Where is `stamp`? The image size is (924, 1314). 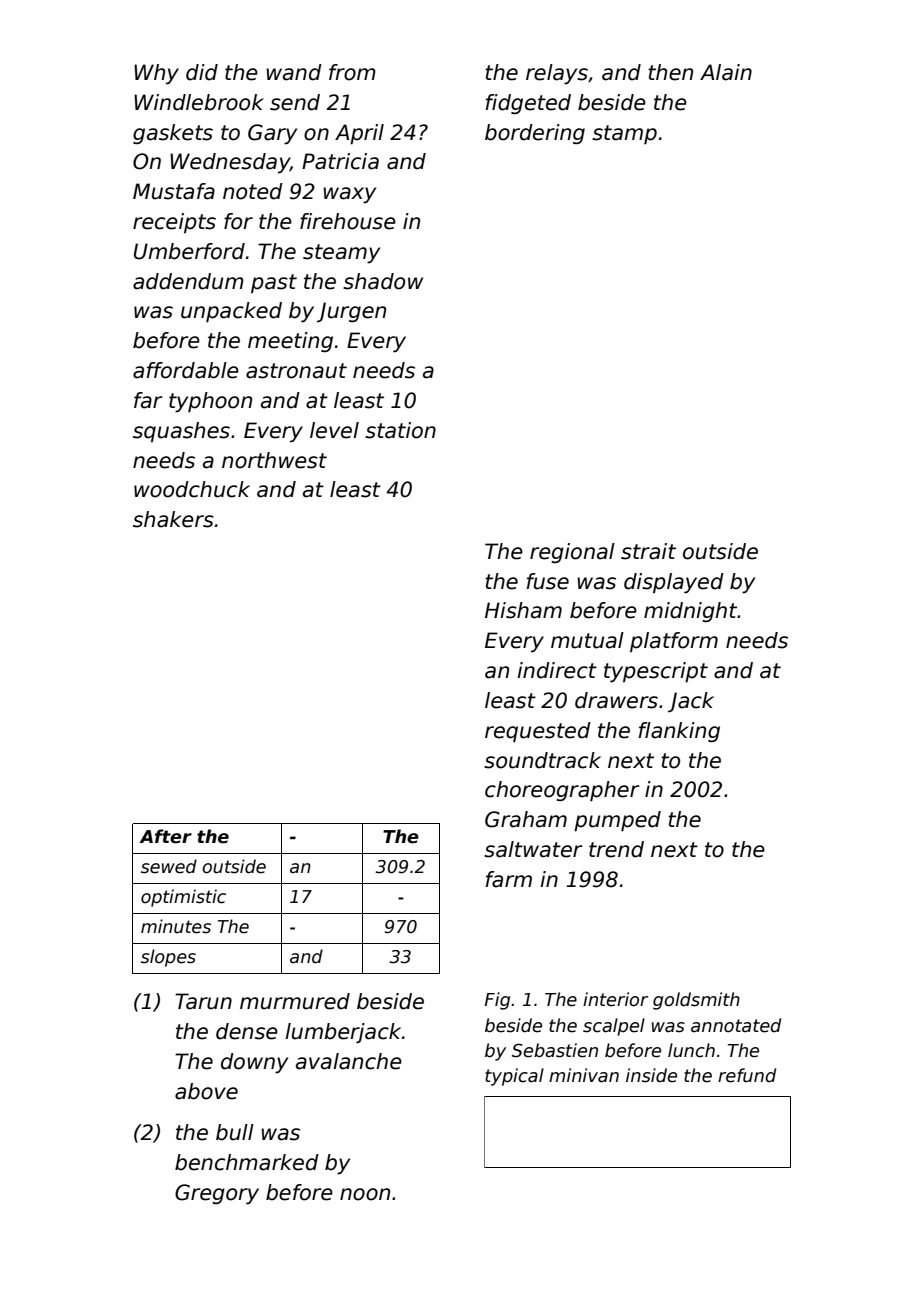
stamp is located at coordinates (624, 135).
